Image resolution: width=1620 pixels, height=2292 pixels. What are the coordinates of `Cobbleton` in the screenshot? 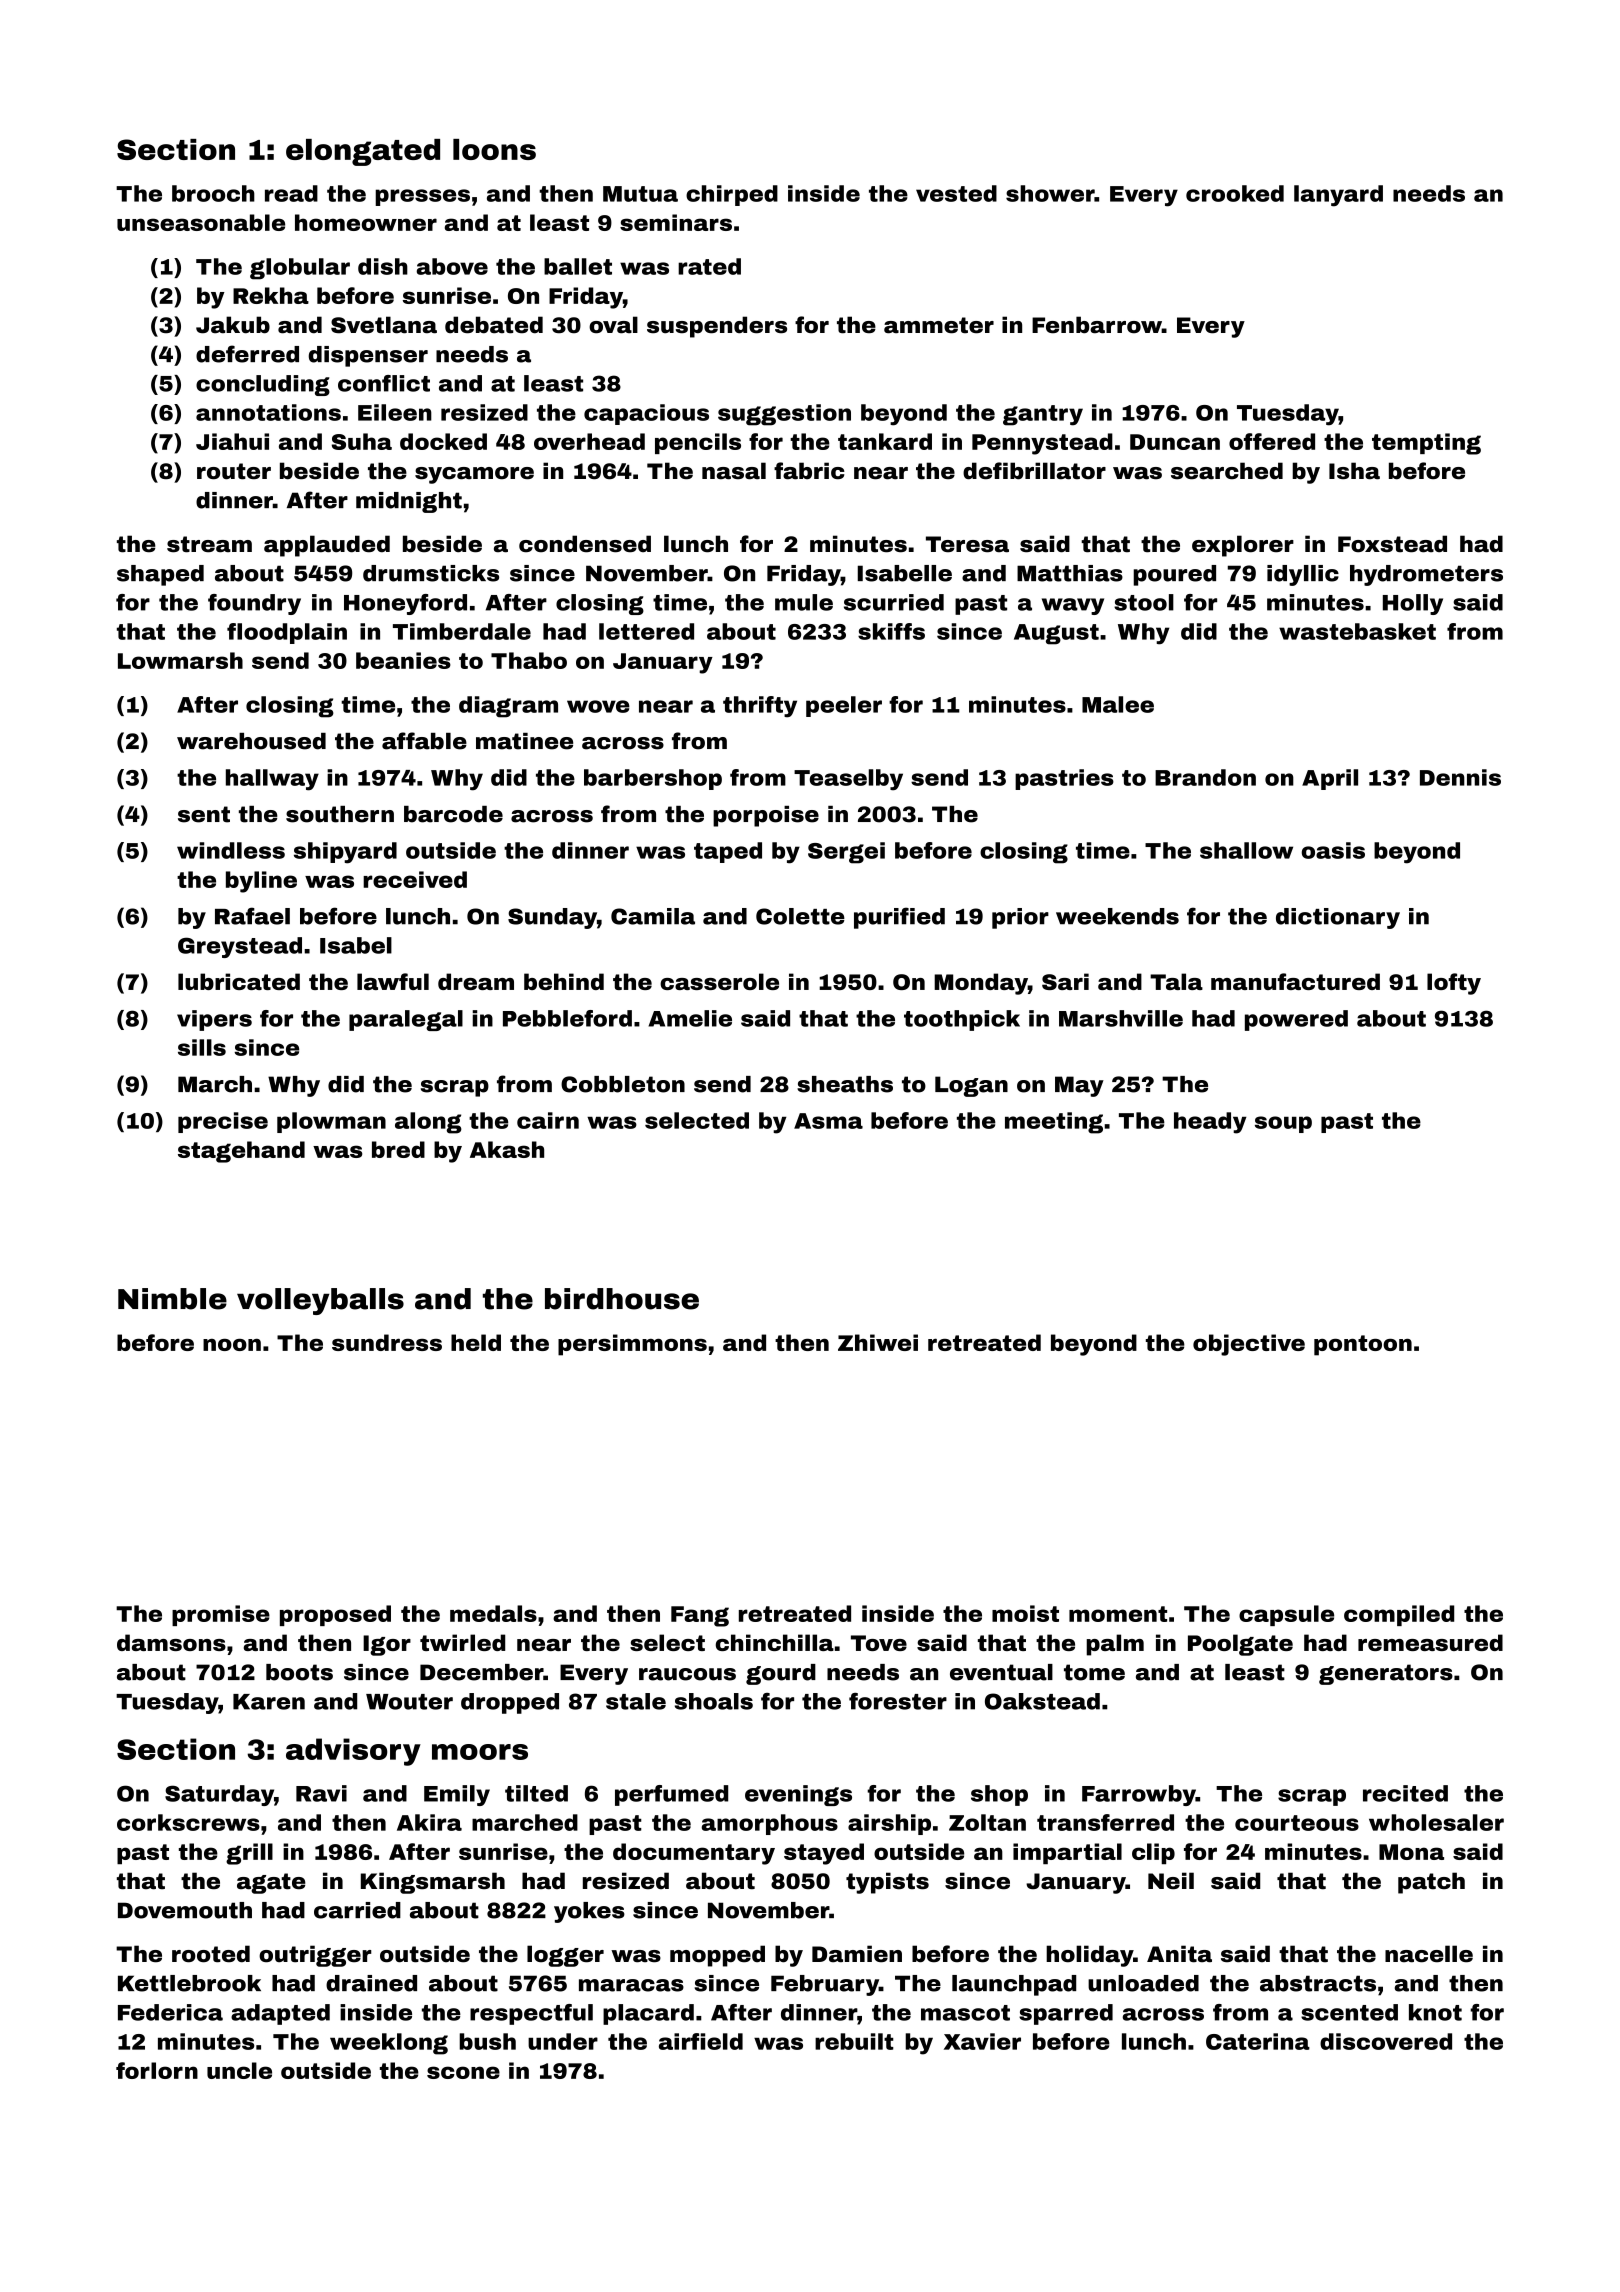 It's located at (623, 1084).
